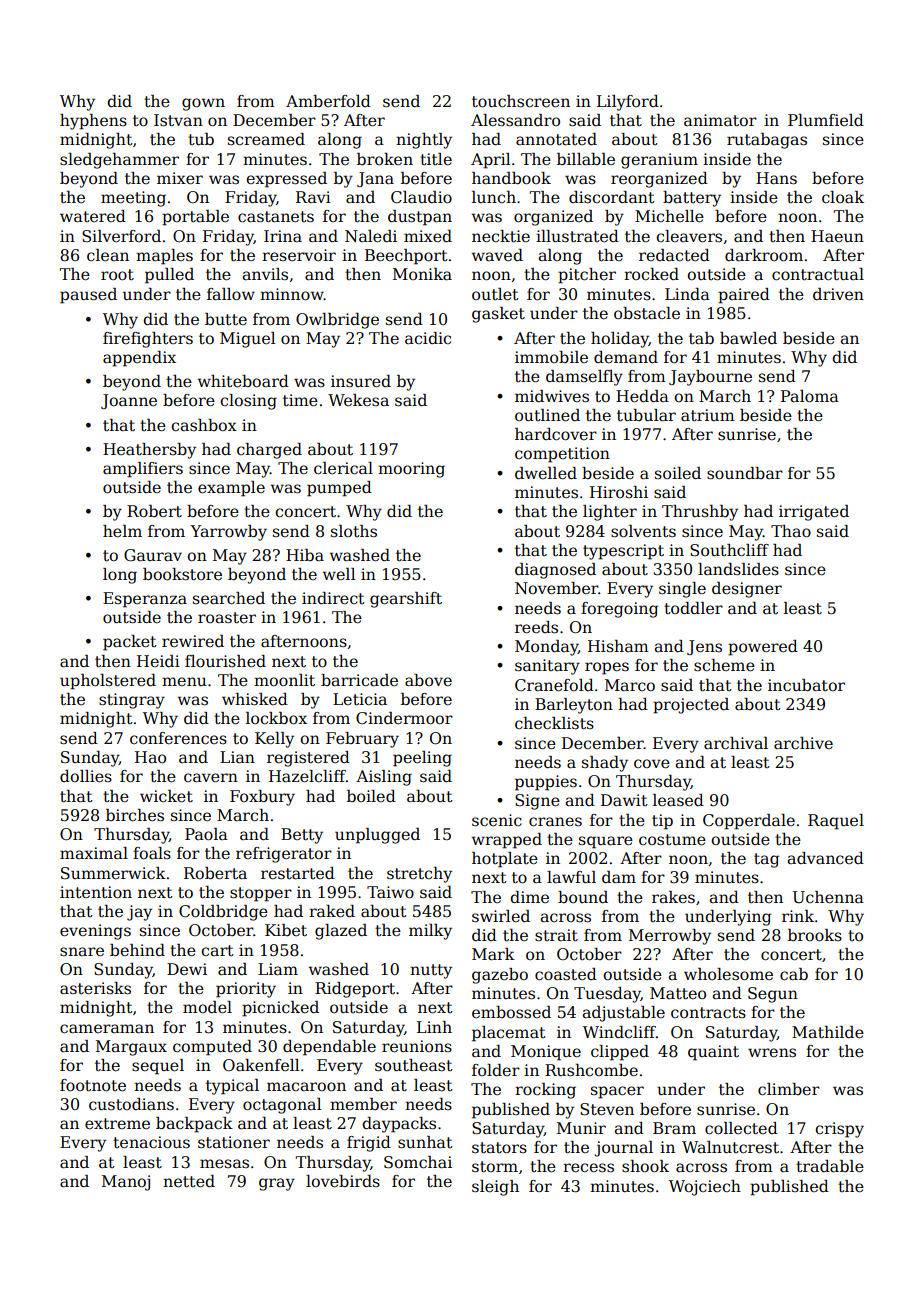 The width and height of the document is (924, 1308). Describe the element at coordinates (499, 1148) in the document. I see `stators` at that location.
